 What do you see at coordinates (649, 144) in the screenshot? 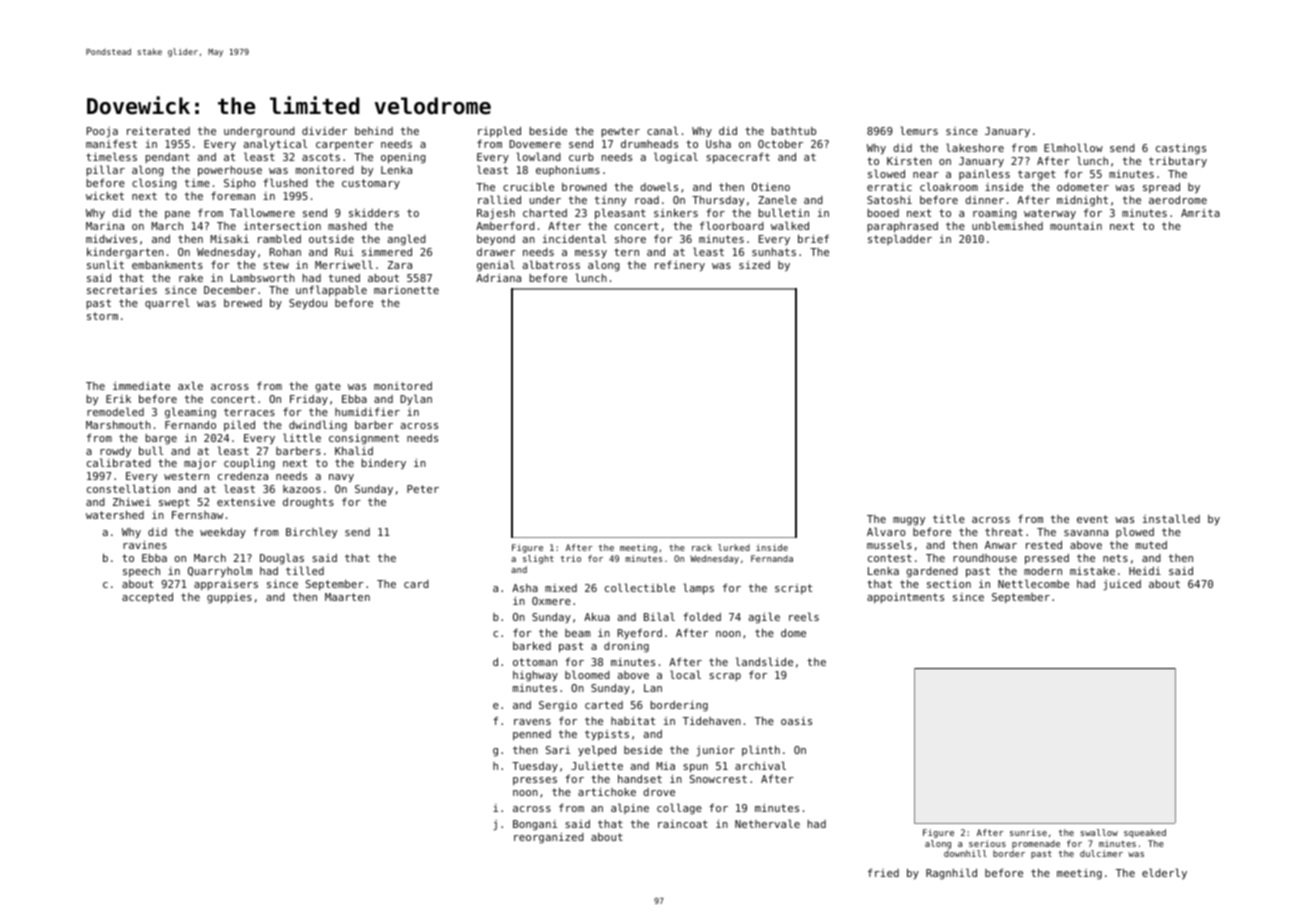
I see `drumheads` at bounding box center [649, 144].
